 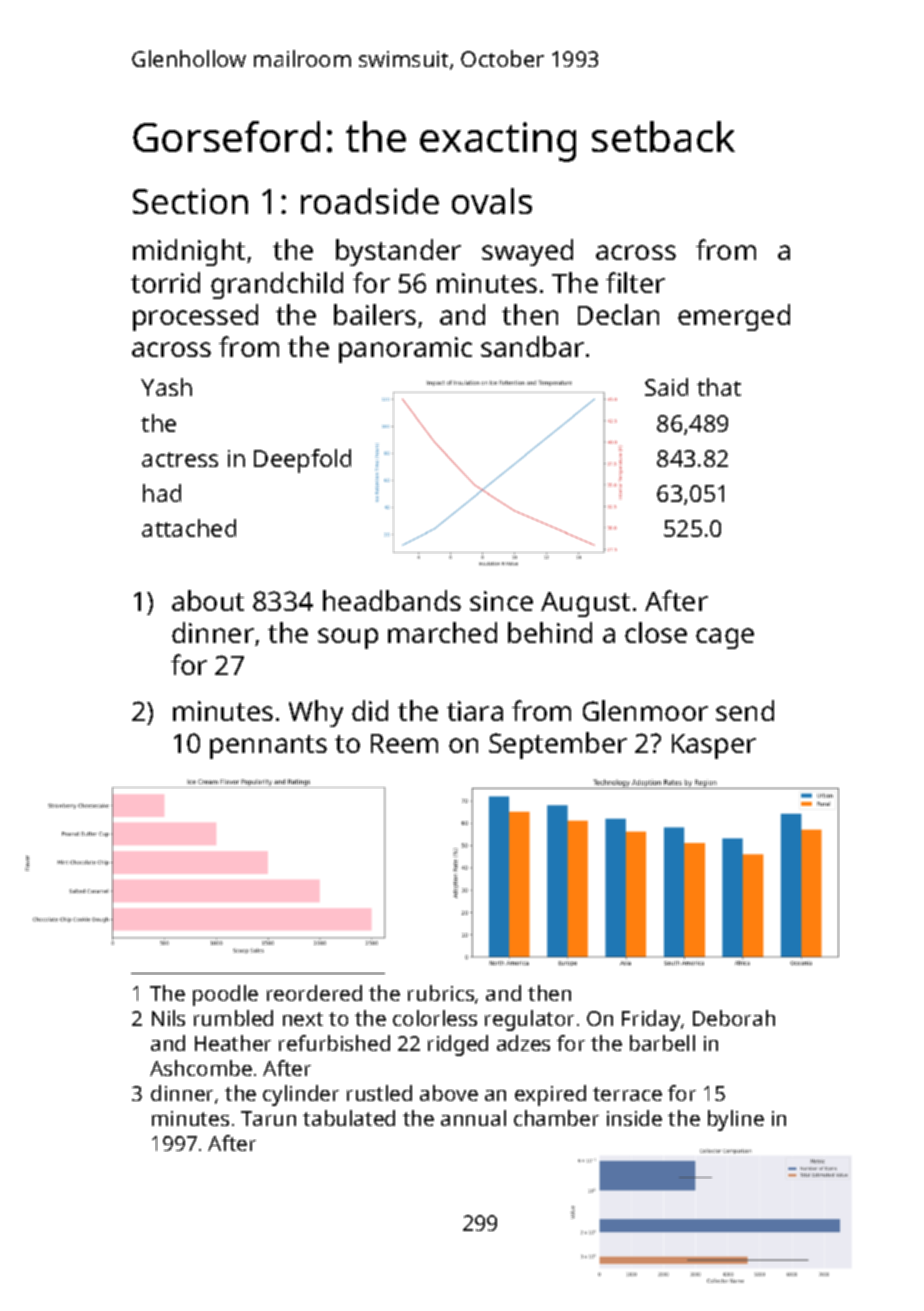 I want to click on filter, so click(x=635, y=282).
